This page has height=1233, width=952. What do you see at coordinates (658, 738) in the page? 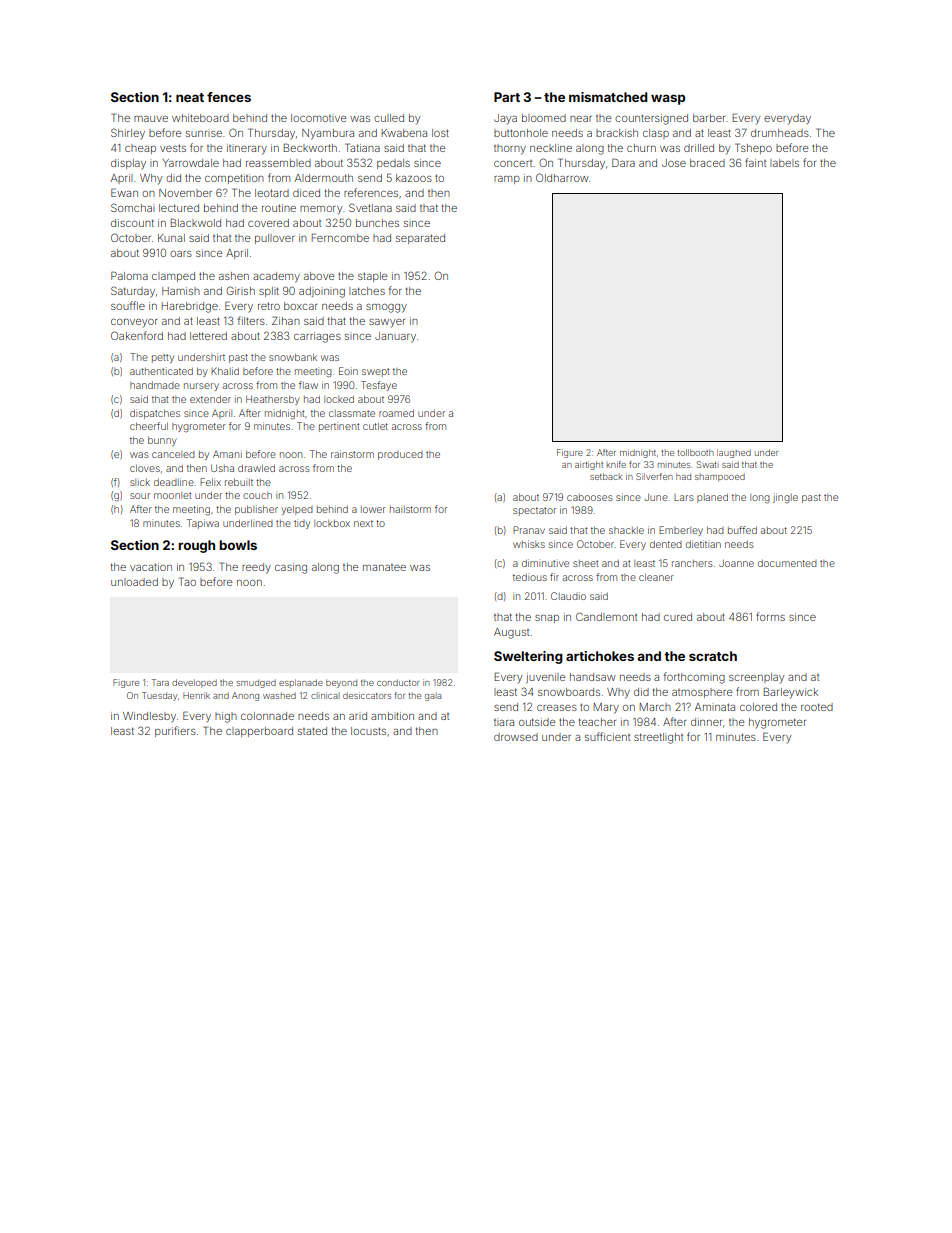
I see `streetlight` at bounding box center [658, 738].
